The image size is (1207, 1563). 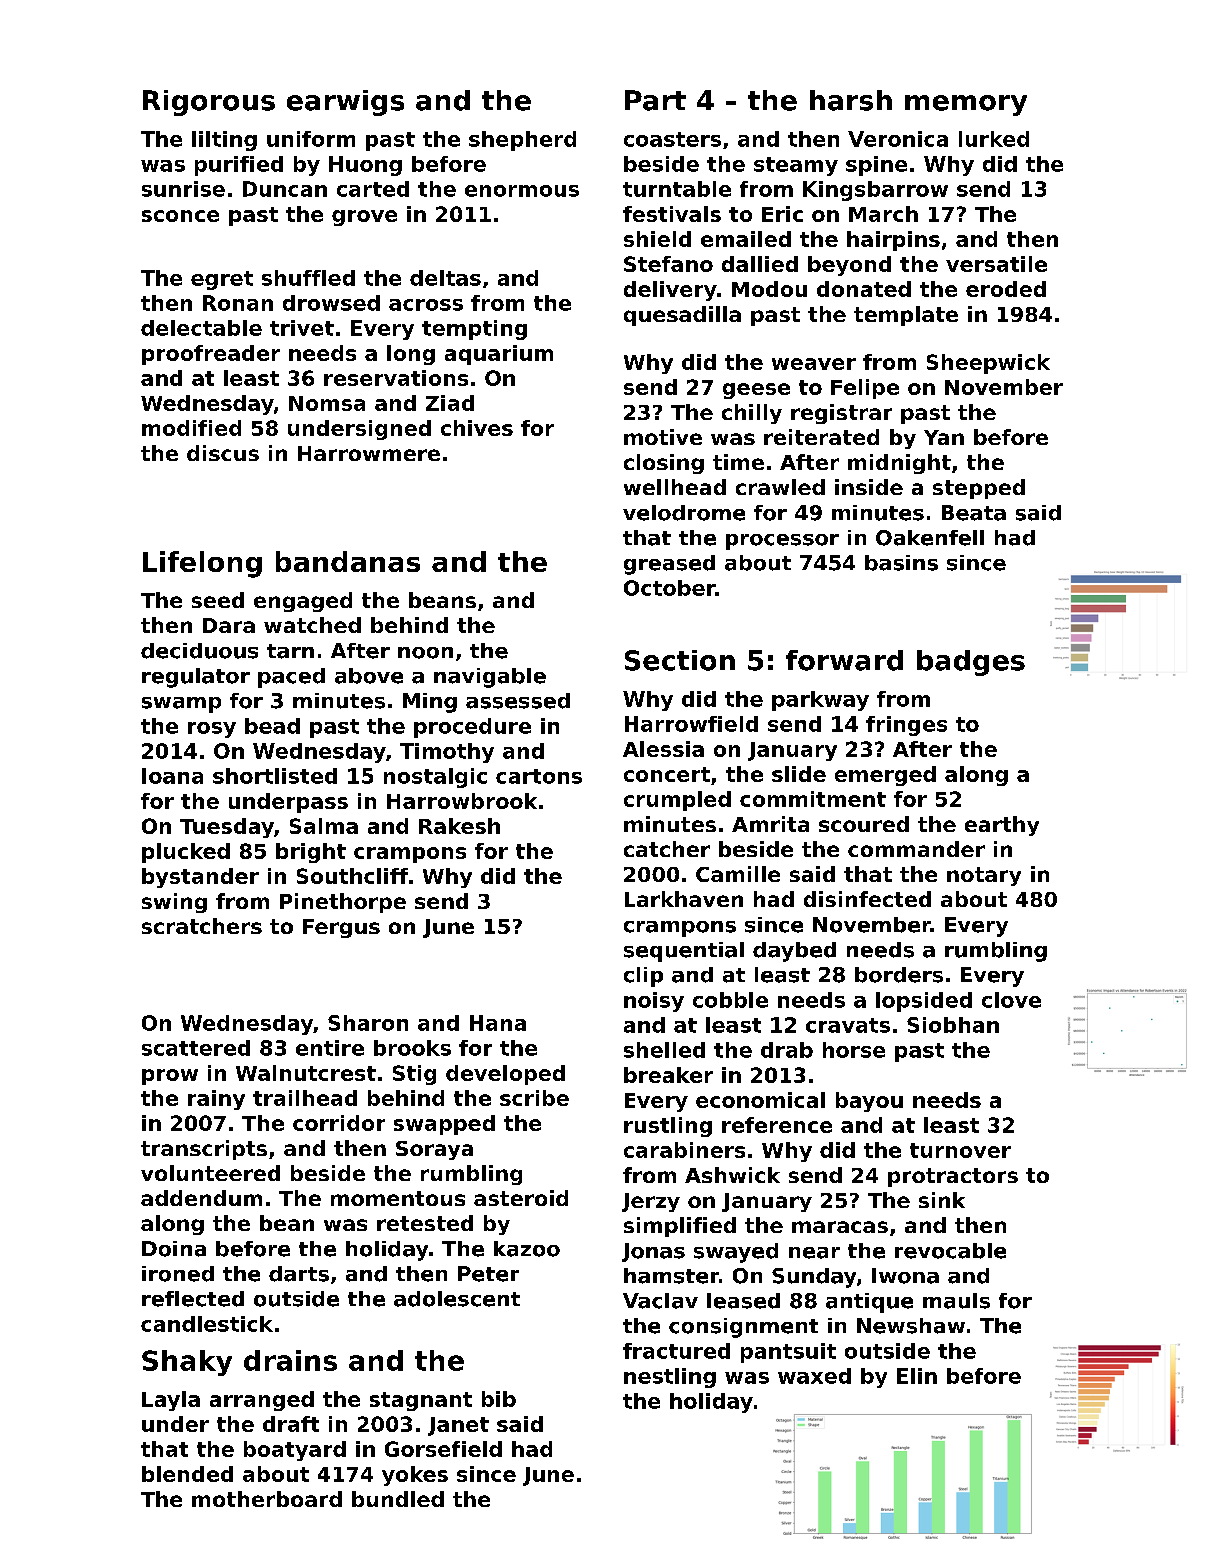 I want to click on Beata, so click(x=974, y=513).
